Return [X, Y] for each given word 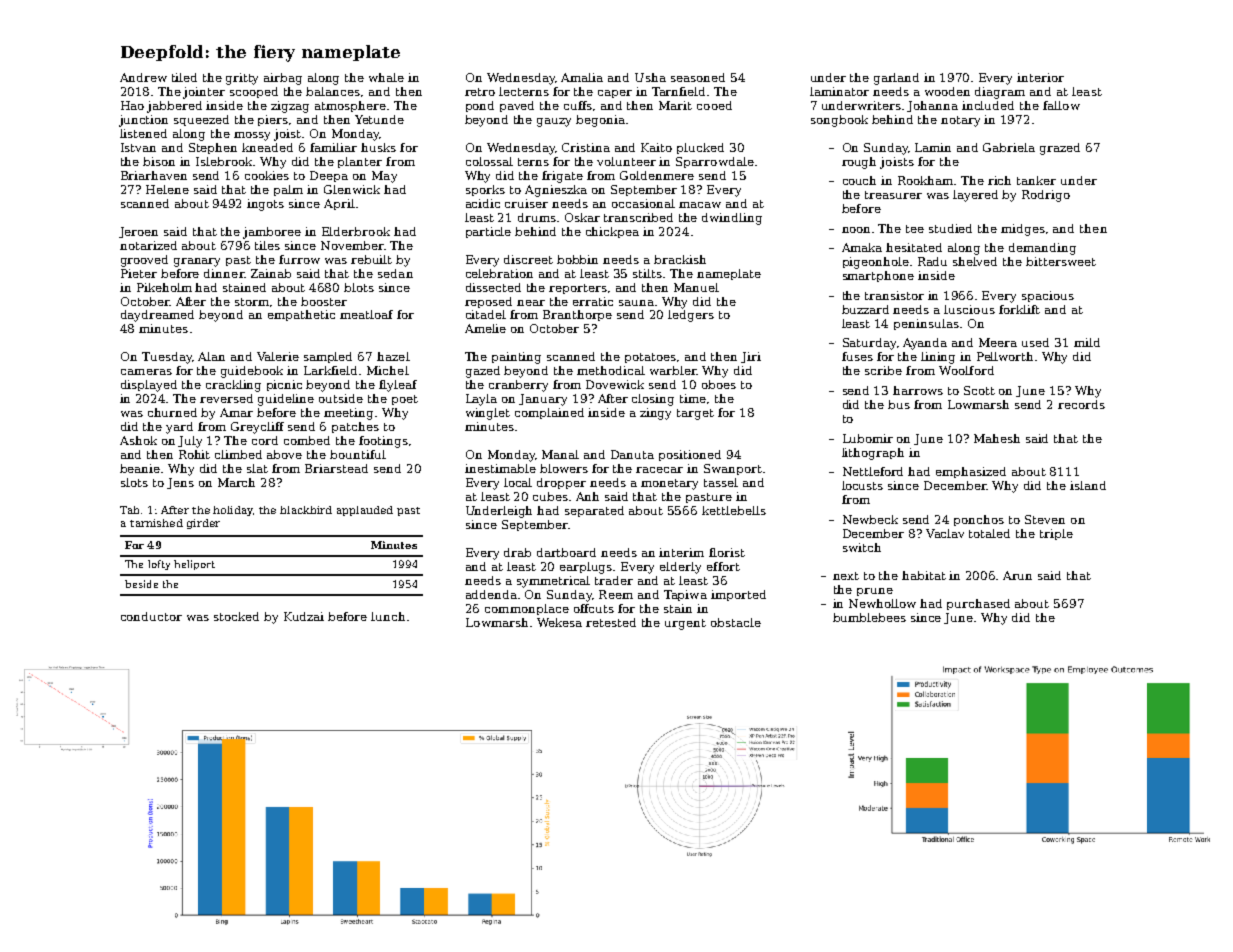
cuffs [578, 105]
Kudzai [304, 616]
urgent [685, 624]
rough [859, 163]
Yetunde [379, 119]
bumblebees [869, 617]
